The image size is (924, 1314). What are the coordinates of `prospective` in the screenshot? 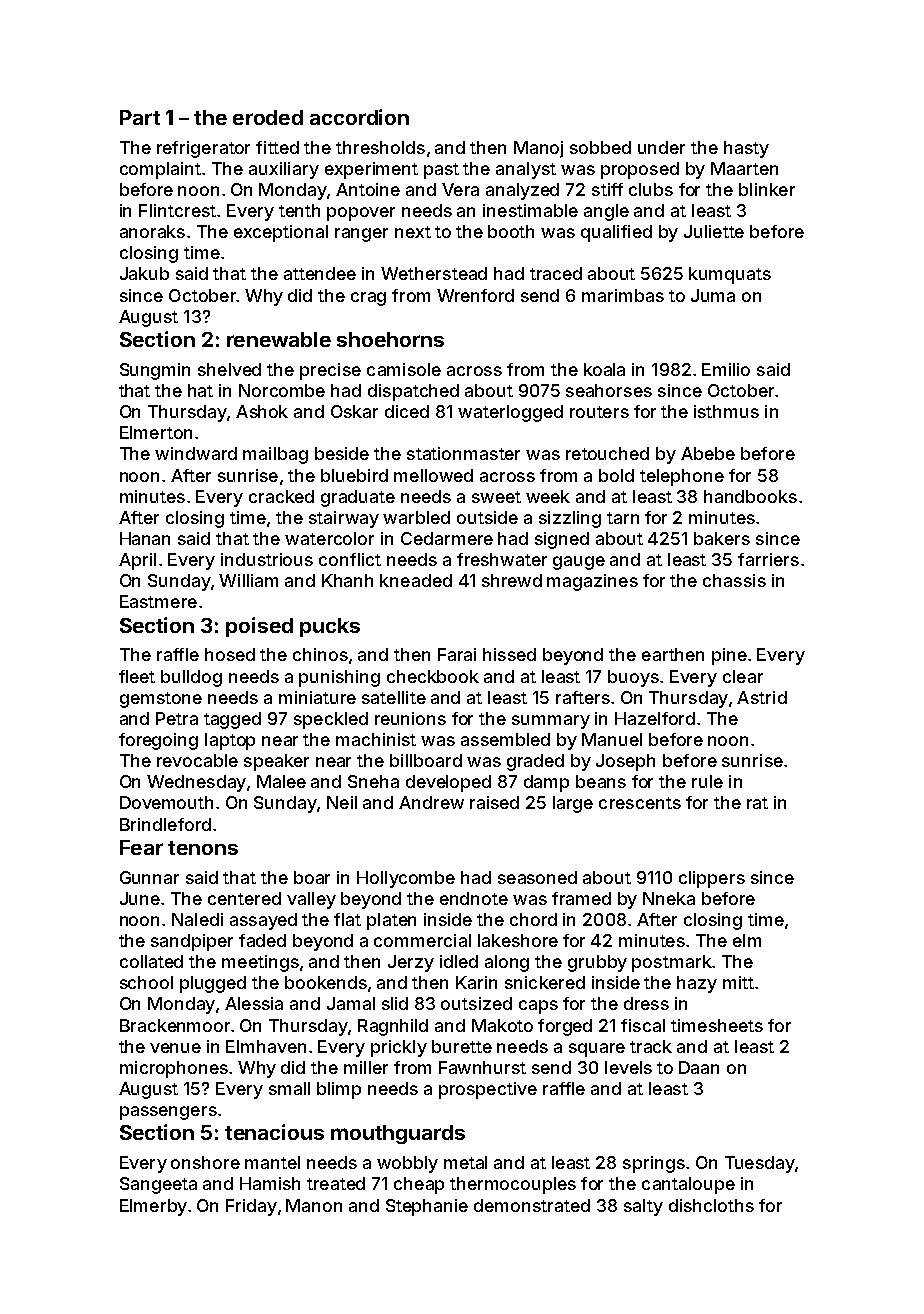 It's located at (488, 1090).
